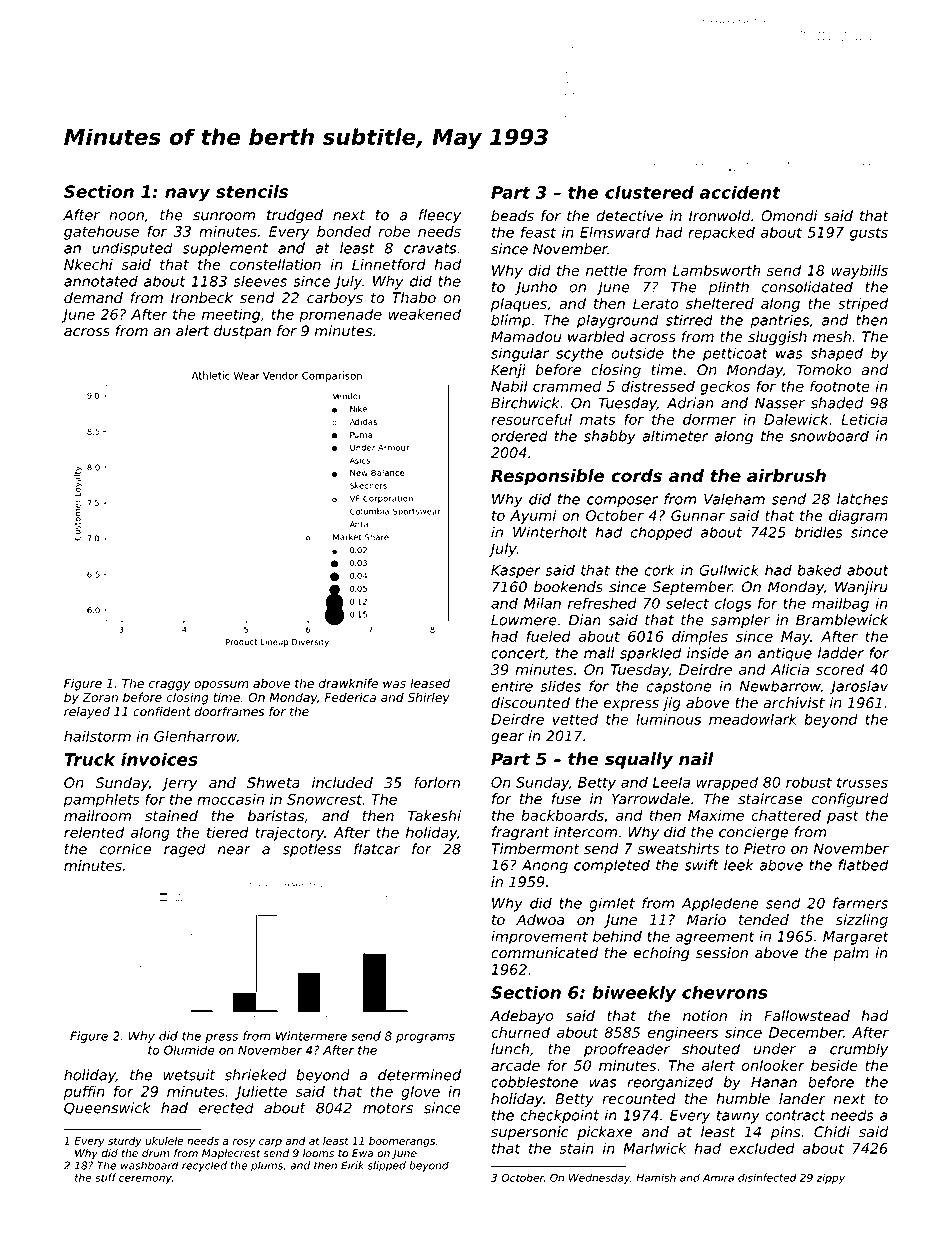 The height and width of the document is (1233, 952). What do you see at coordinates (429, 698) in the document?
I see `Shirley` at bounding box center [429, 698].
